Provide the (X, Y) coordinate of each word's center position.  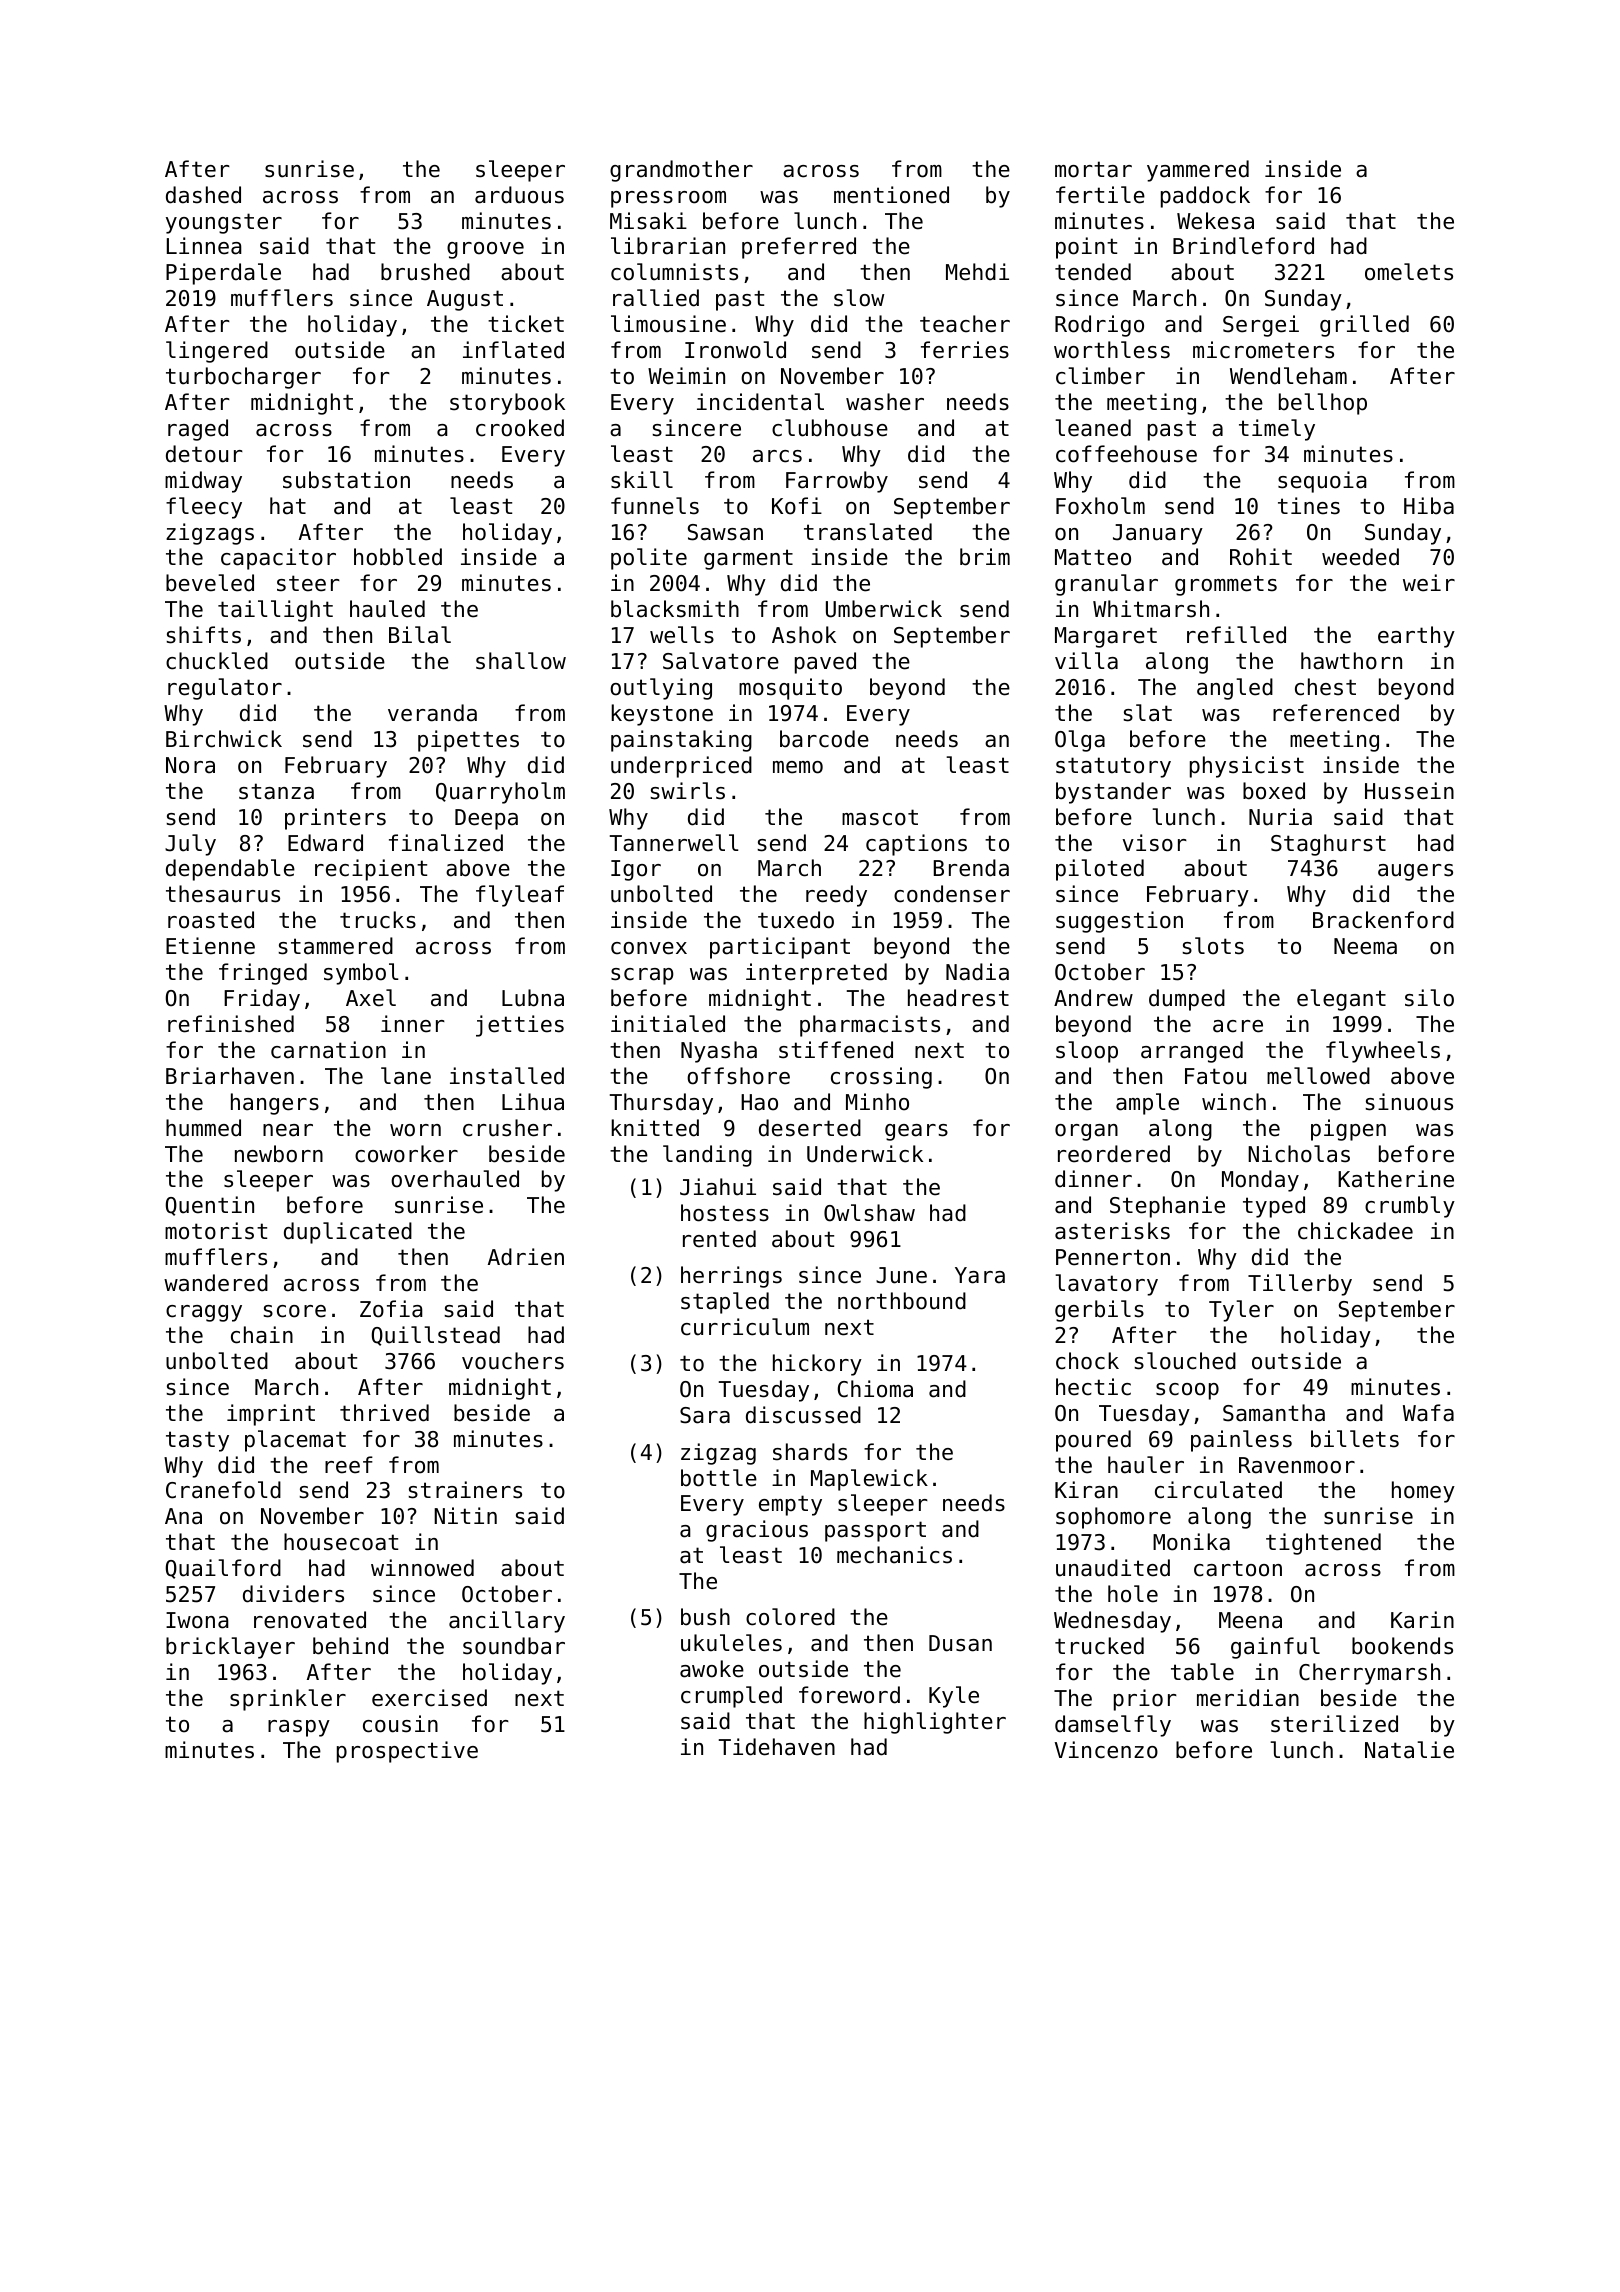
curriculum (745, 1327)
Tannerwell (674, 843)
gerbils (1099, 1311)
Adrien (526, 1257)
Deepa (486, 819)
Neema (1365, 946)
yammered (1198, 171)
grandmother (681, 171)
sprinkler (288, 1700)
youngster (224, 223)
